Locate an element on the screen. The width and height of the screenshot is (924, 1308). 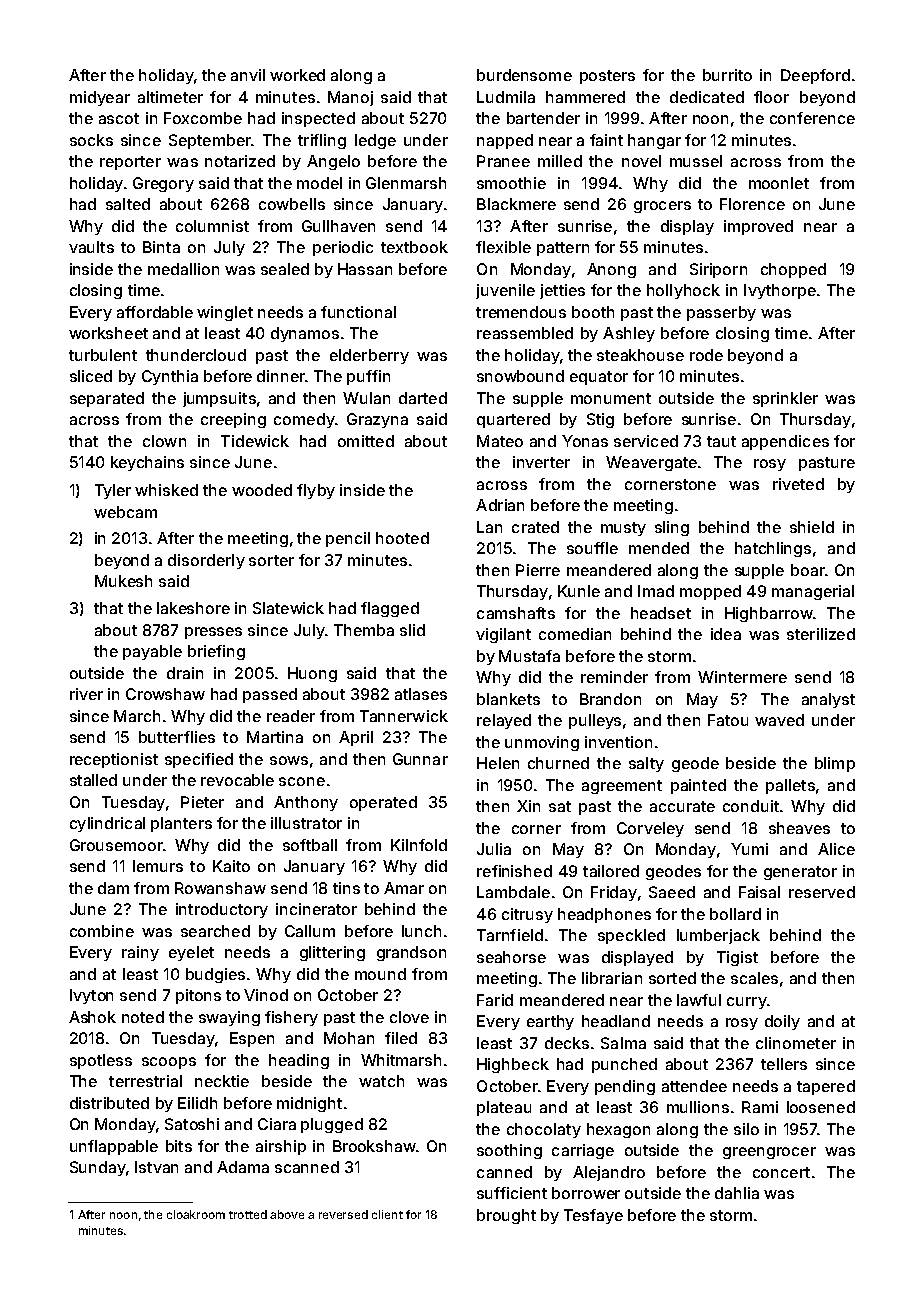
reader is located at coordinates (291, 716).
